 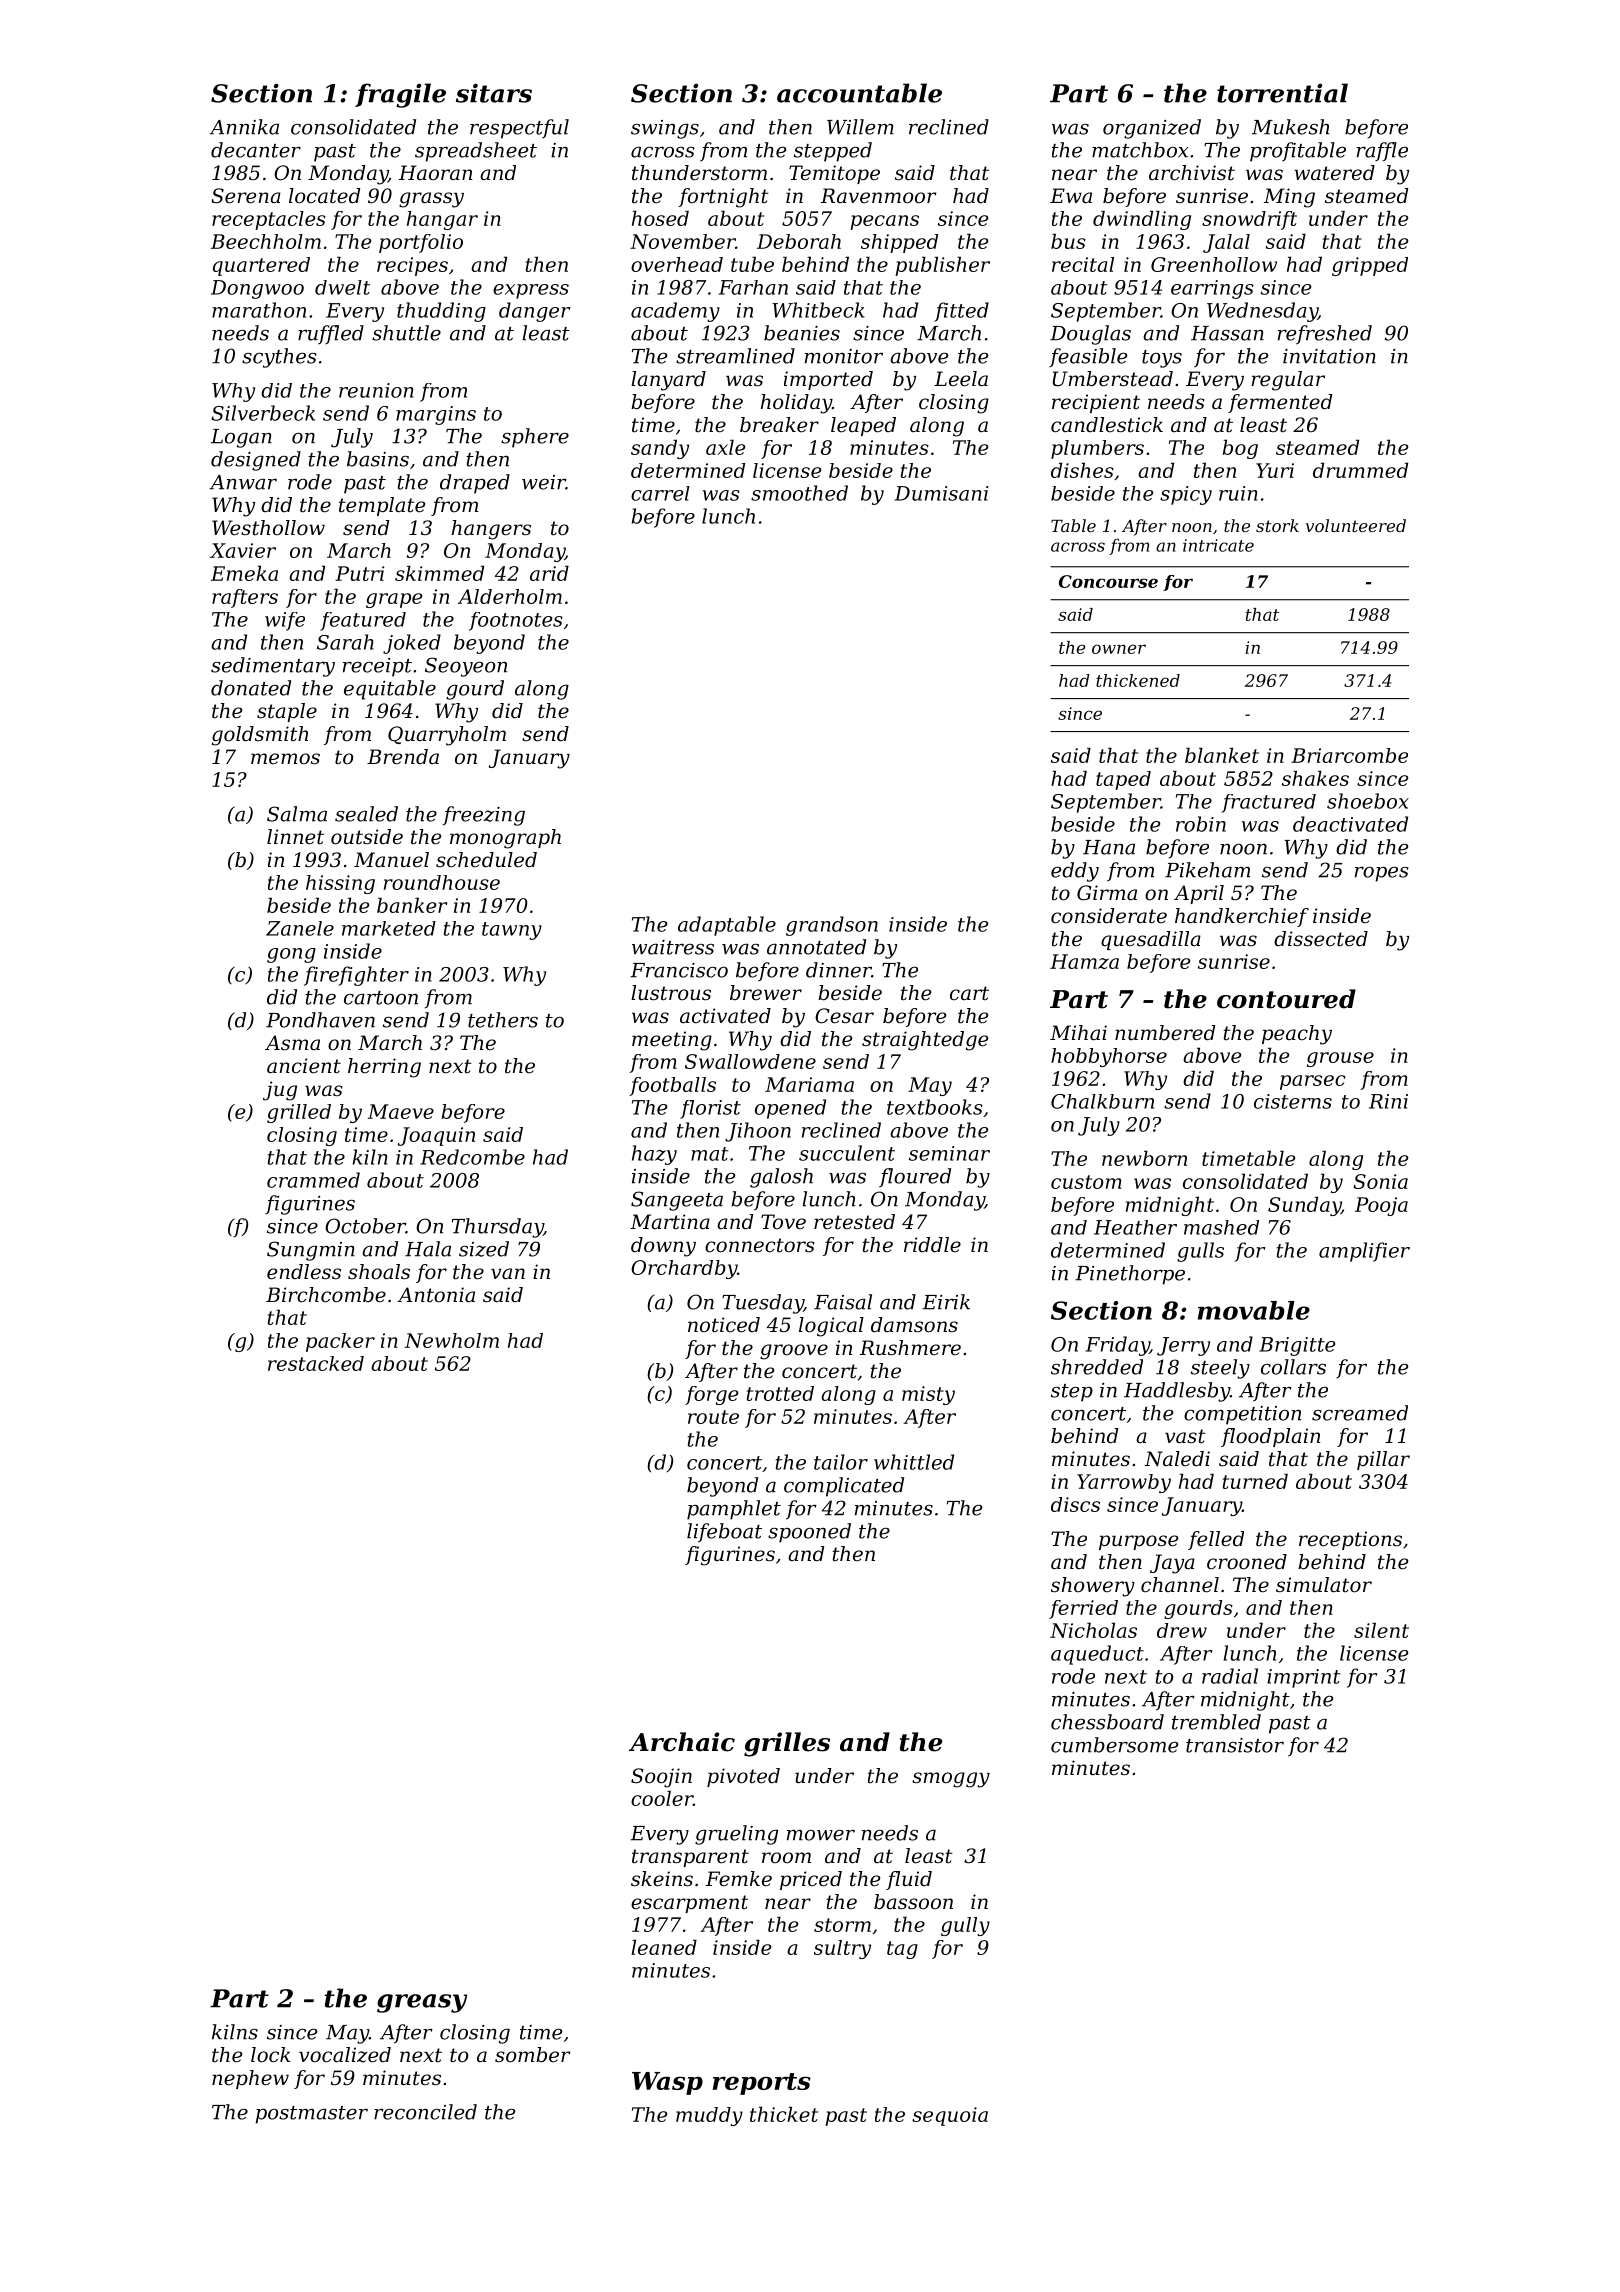 I want to click on banker, so click(x=412, y=905).
